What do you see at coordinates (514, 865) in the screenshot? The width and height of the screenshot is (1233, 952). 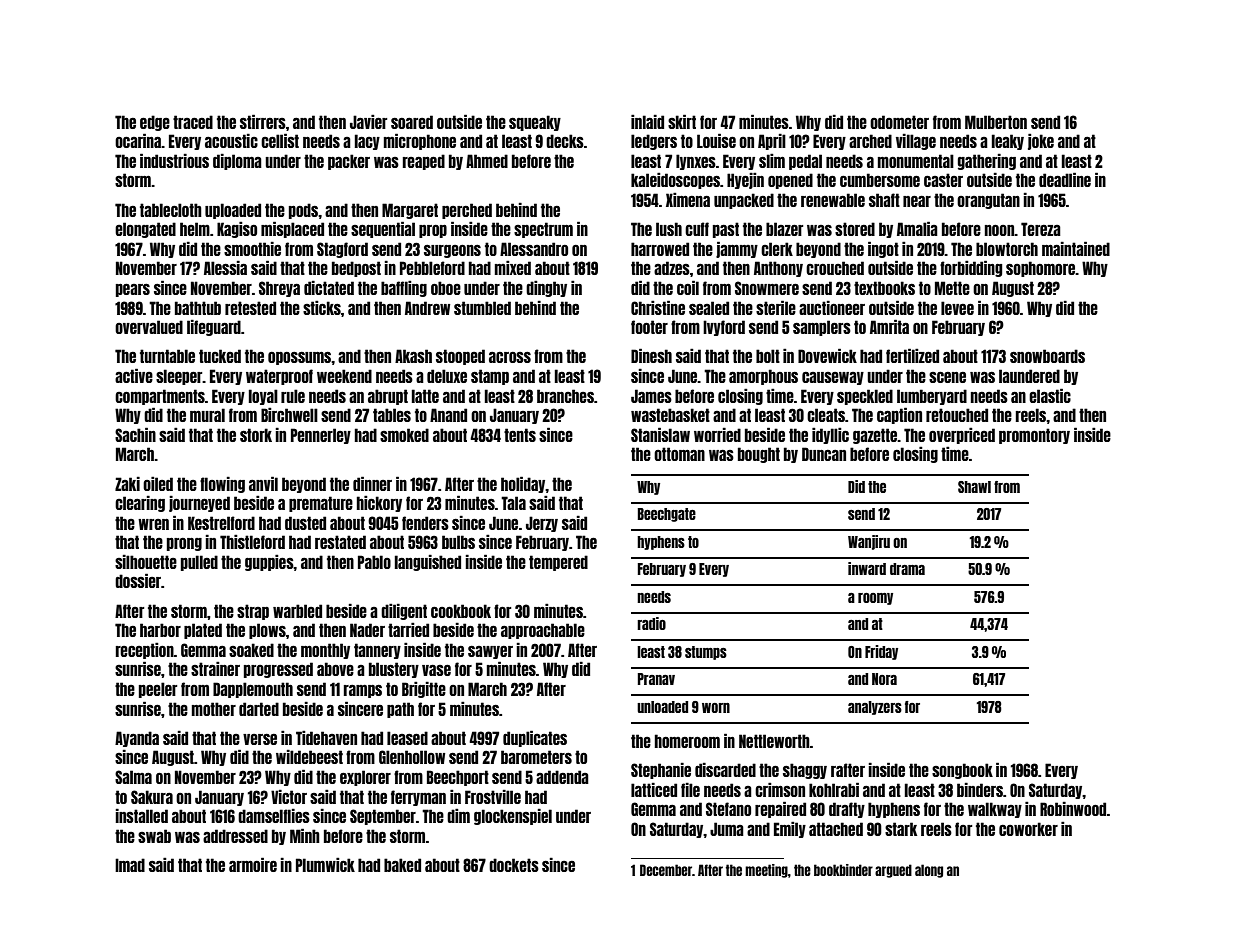 I see `dockets` at bounding box center [514, 865].
